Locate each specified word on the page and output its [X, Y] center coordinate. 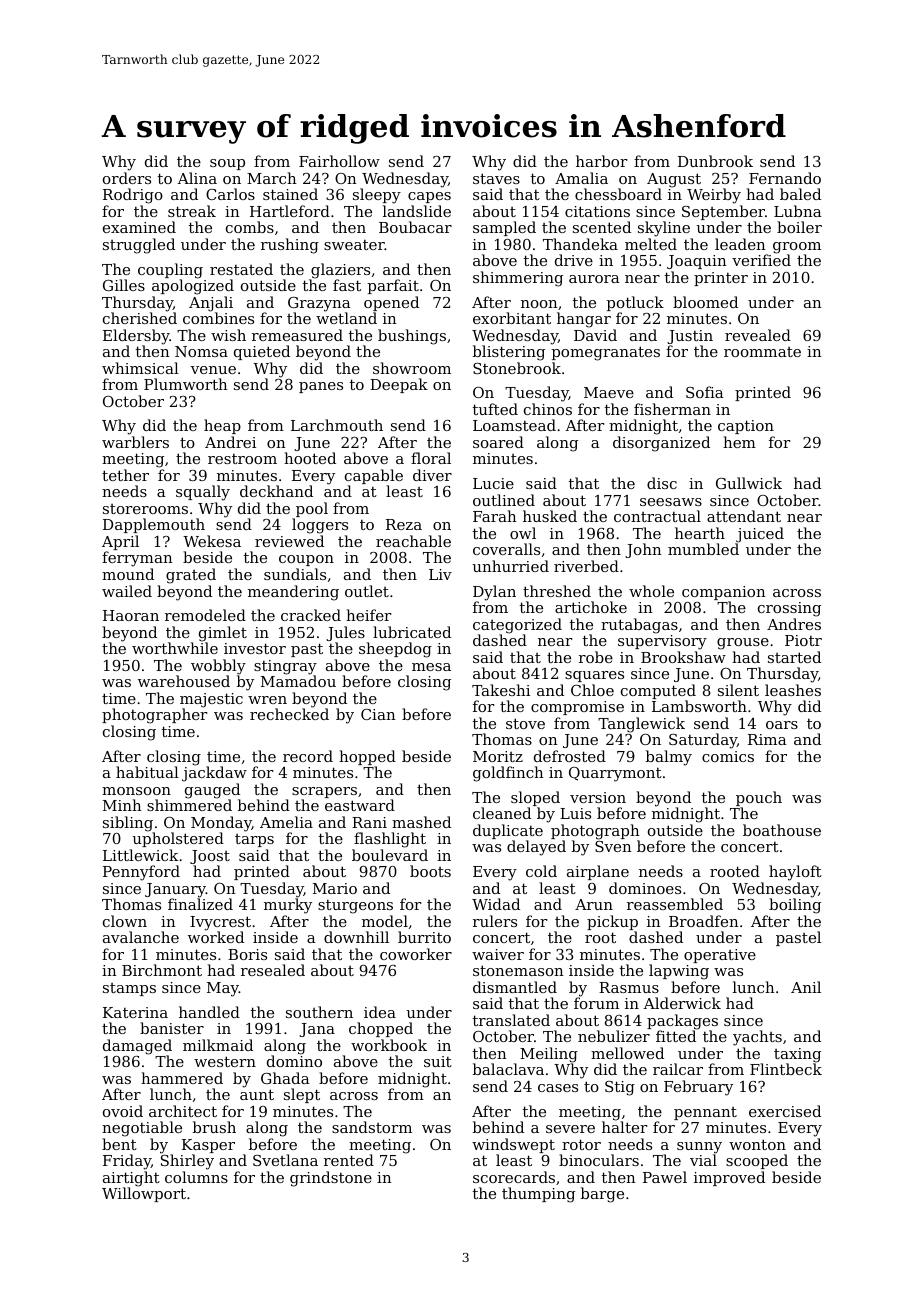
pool [311, 510]
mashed [421, 822]
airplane [598, 872]
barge [602, 1195]
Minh [122, 805]
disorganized [661, 444]
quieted [262, 352]
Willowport [144, 1194]
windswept [513, 1145]
